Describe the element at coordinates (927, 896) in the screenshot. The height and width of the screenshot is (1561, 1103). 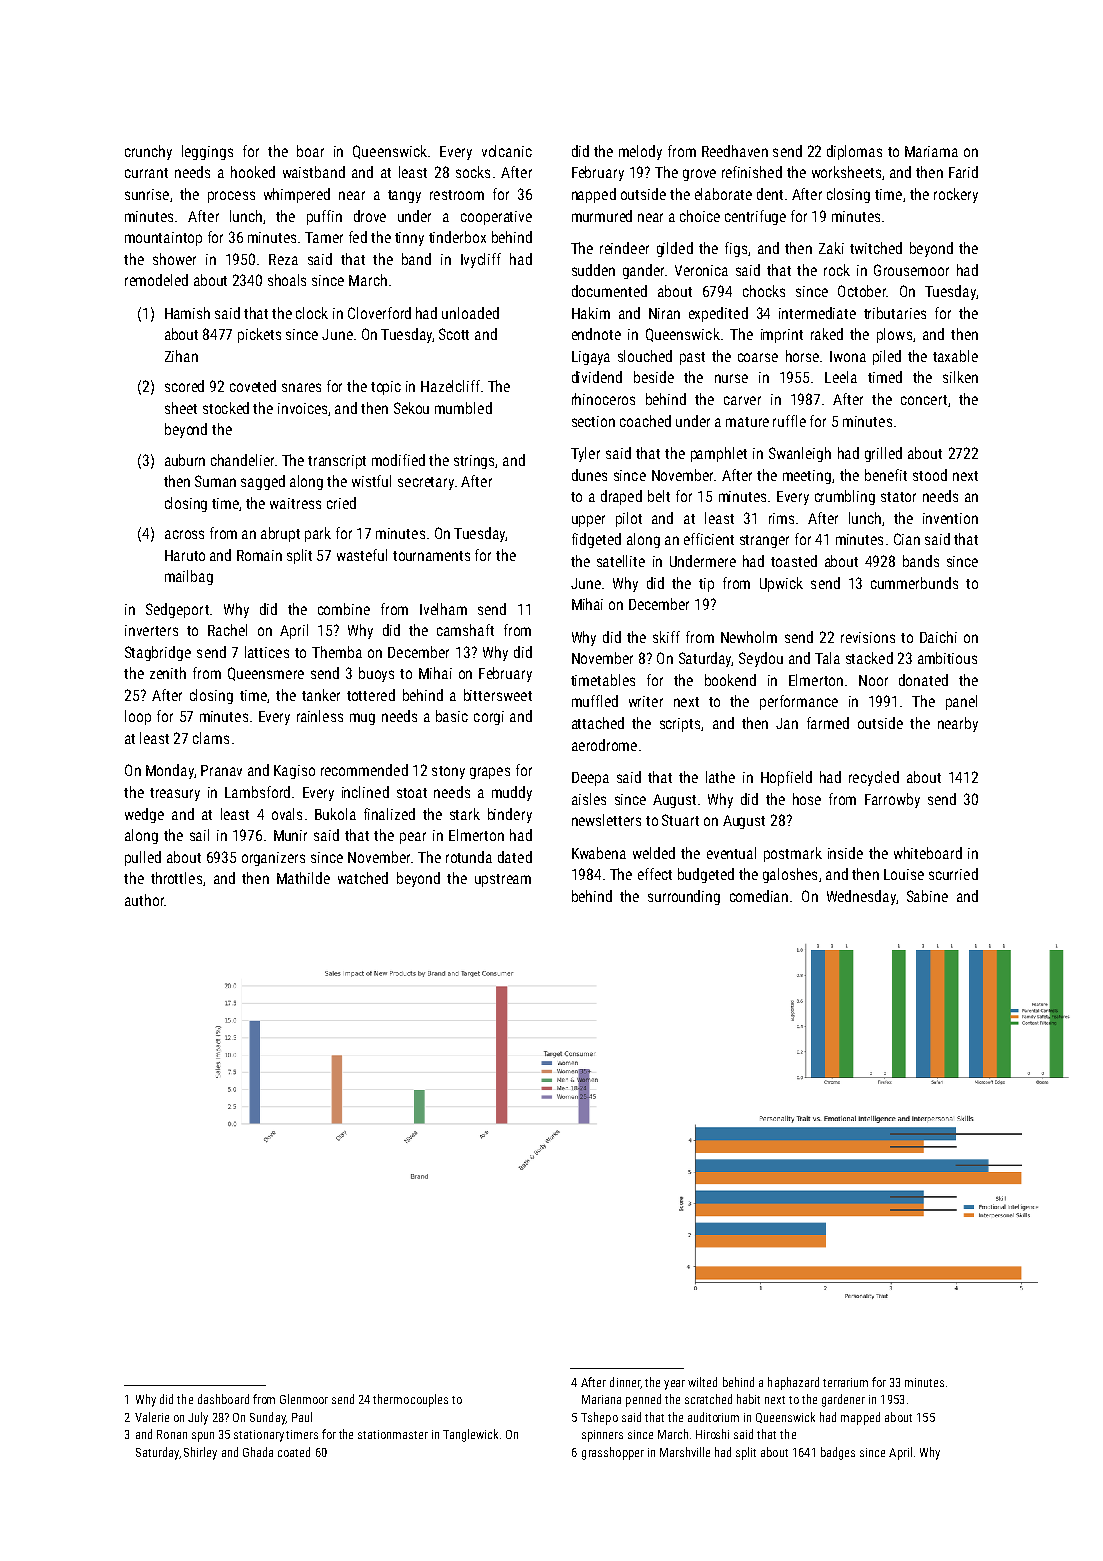
I see `Sabine` at that location.
